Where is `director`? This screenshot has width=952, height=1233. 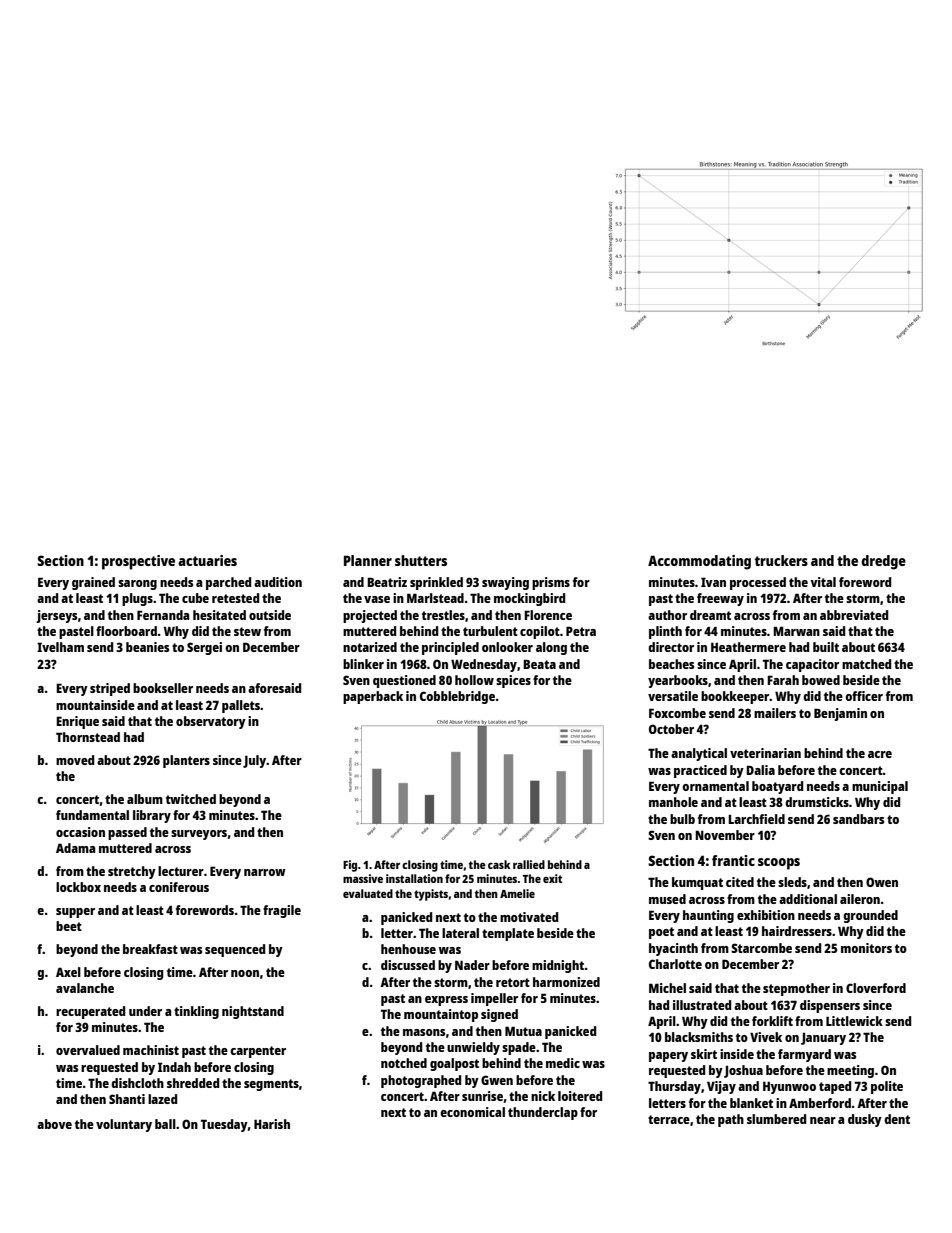
director is located at coordinates (671, 647).
